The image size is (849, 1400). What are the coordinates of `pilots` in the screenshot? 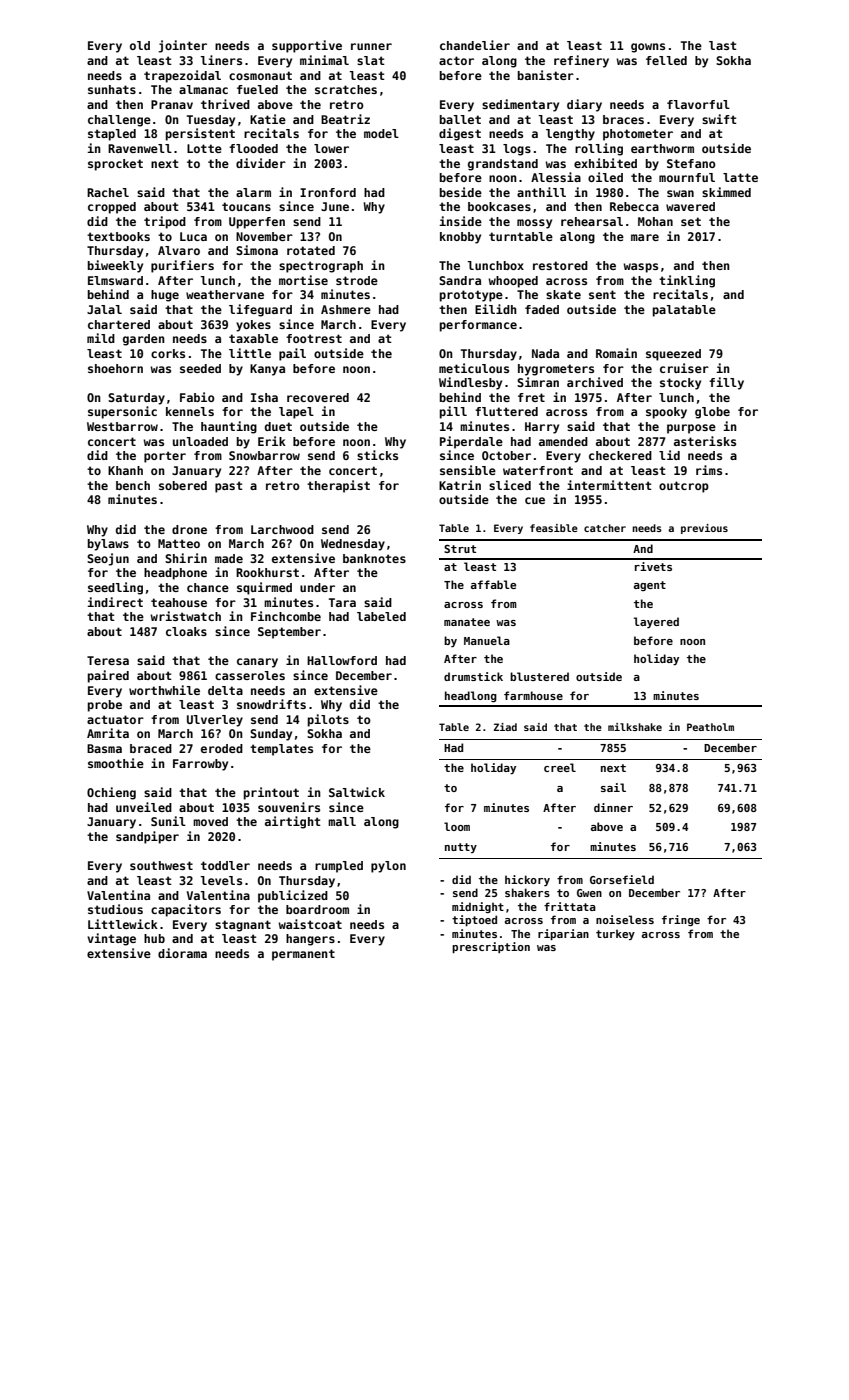 It's located at (328, 720).
